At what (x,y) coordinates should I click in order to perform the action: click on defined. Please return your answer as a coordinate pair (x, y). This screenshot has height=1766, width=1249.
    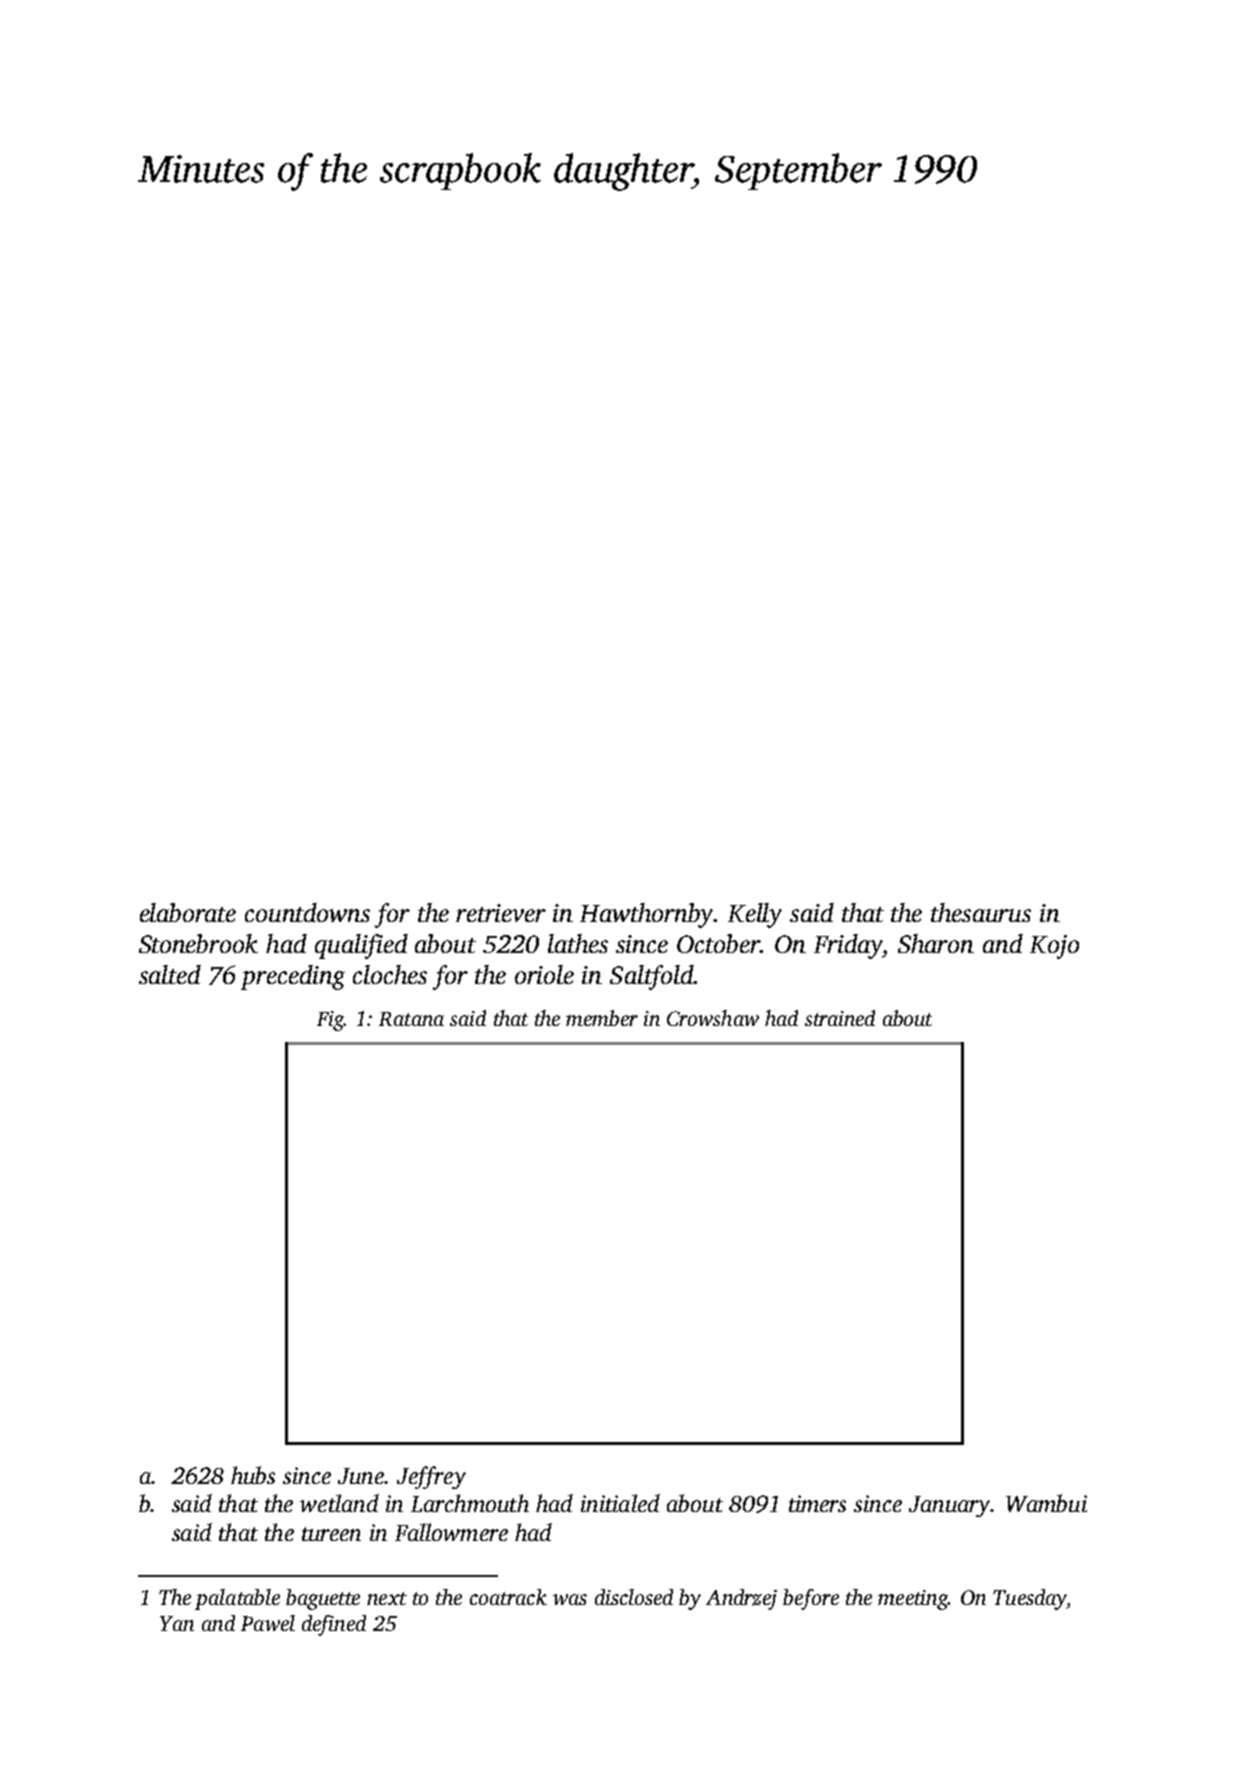
    Looking at the image, I should click on (334, 1625).
